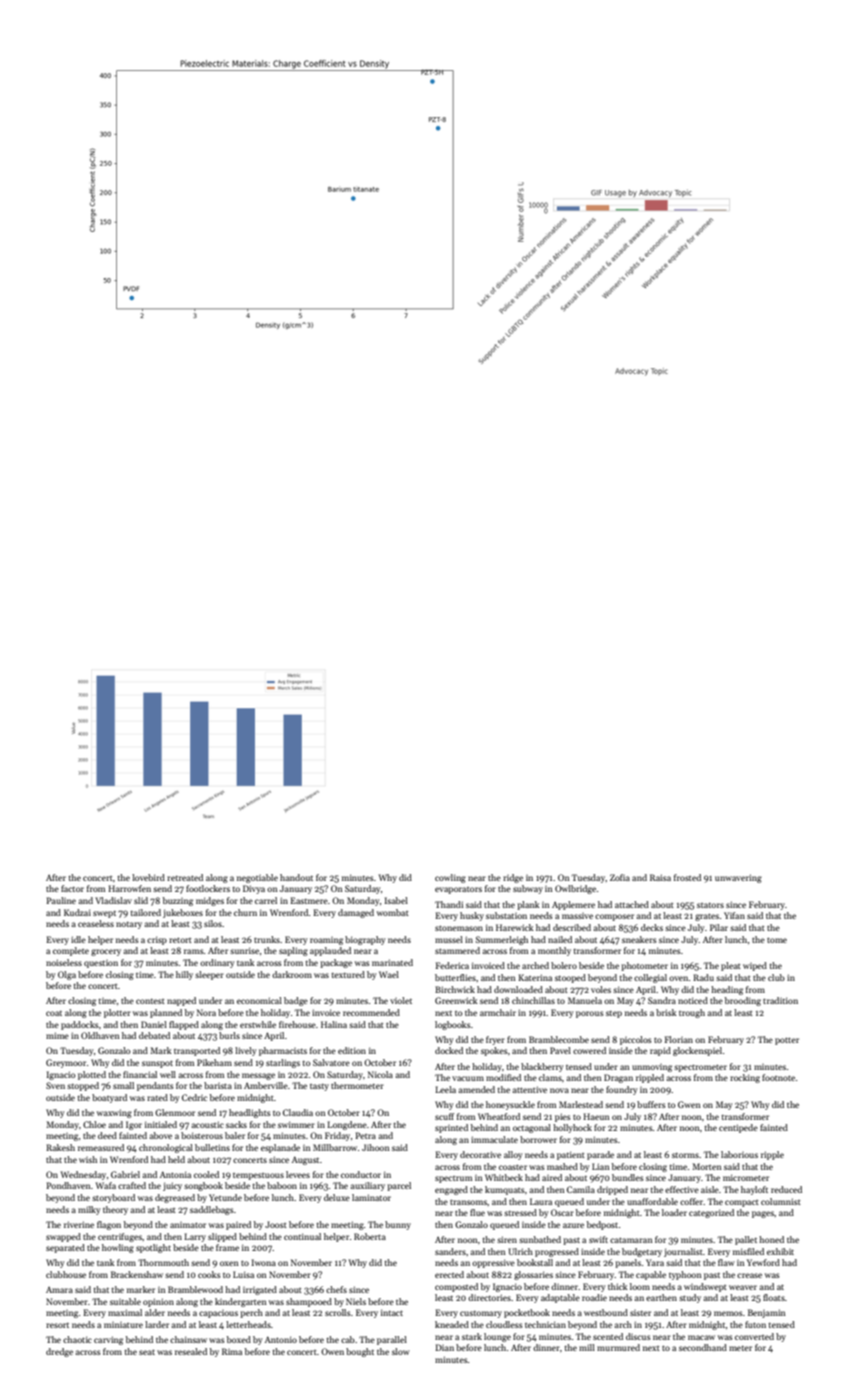 Image resolution: width=849 pixels, height=1400 pixels. I want to click on cowling, so click(450, 878).
